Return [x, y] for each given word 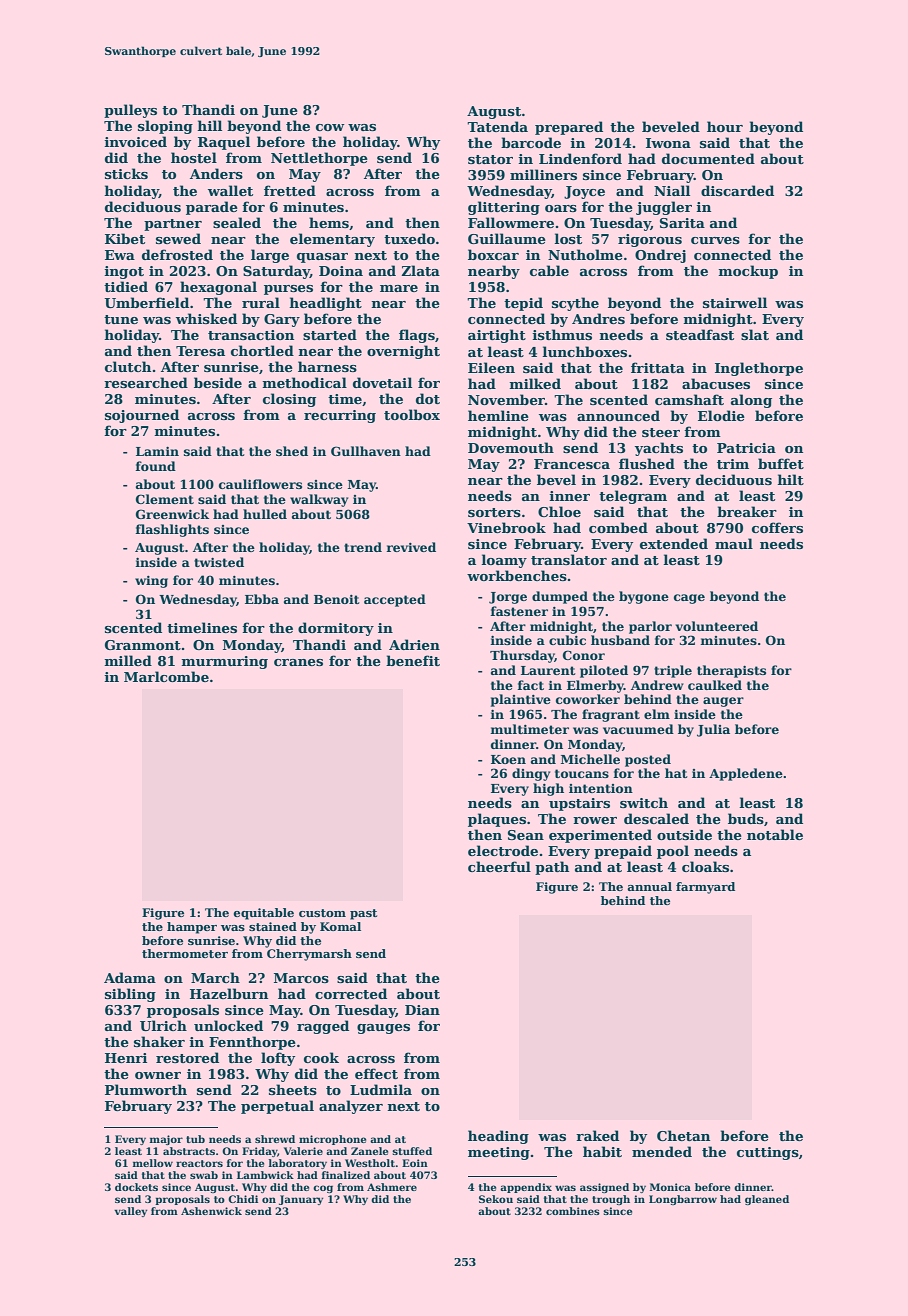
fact [530, 685]
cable [549, 270]
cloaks [705, 866]
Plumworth [146, 1089]
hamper [192, 928]
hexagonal [218, 288]
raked [597, 1135]
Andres [598, 318]
